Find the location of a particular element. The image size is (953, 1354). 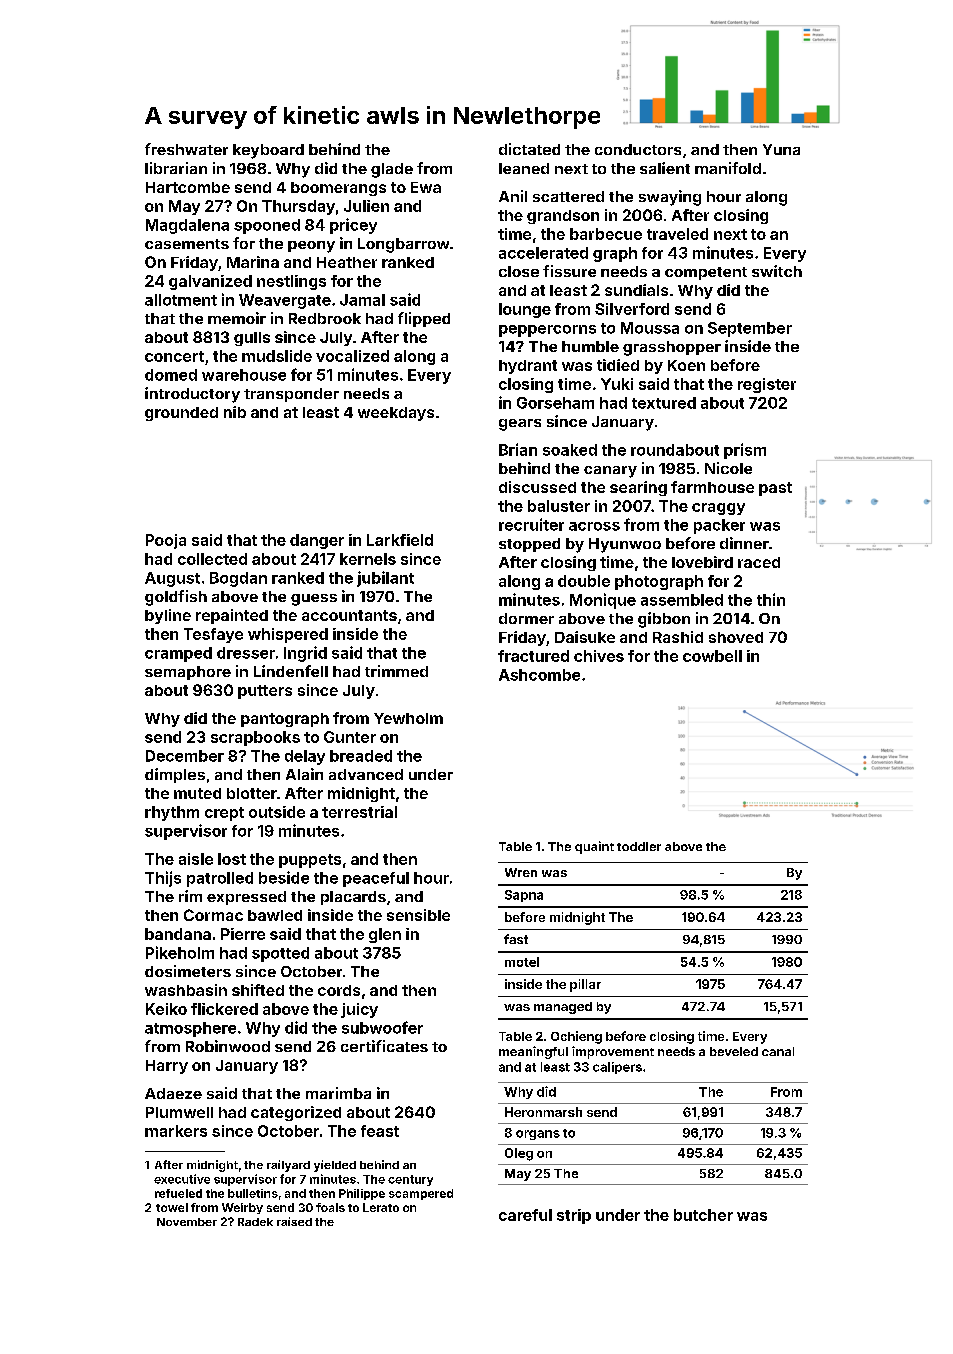

transponder is located at coordinates (291, 395).
